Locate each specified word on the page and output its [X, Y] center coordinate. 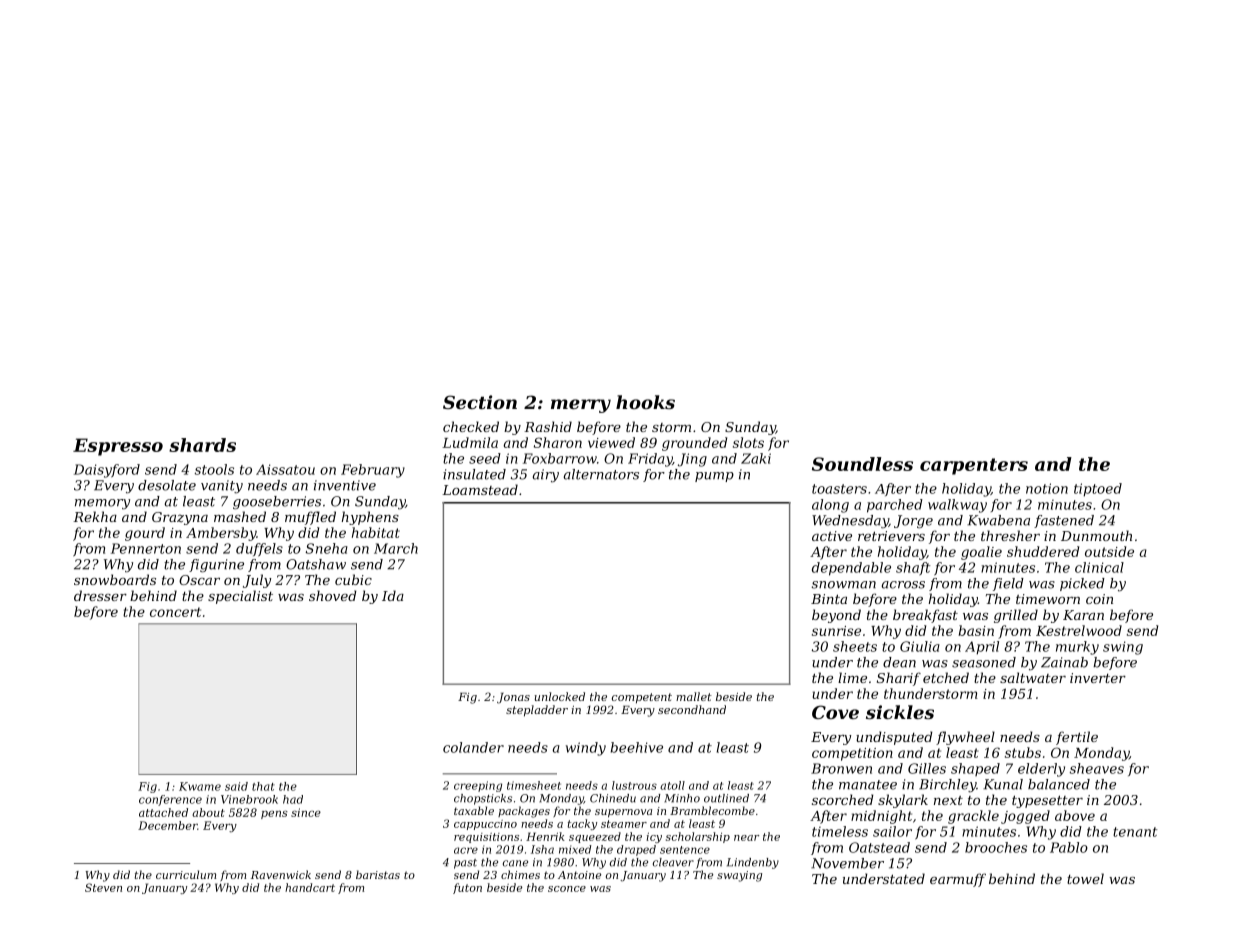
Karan [1083, 615]
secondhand [692, 709]
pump [714, 477]
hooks [645, 402]
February [373, 471]
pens [274, 815]
